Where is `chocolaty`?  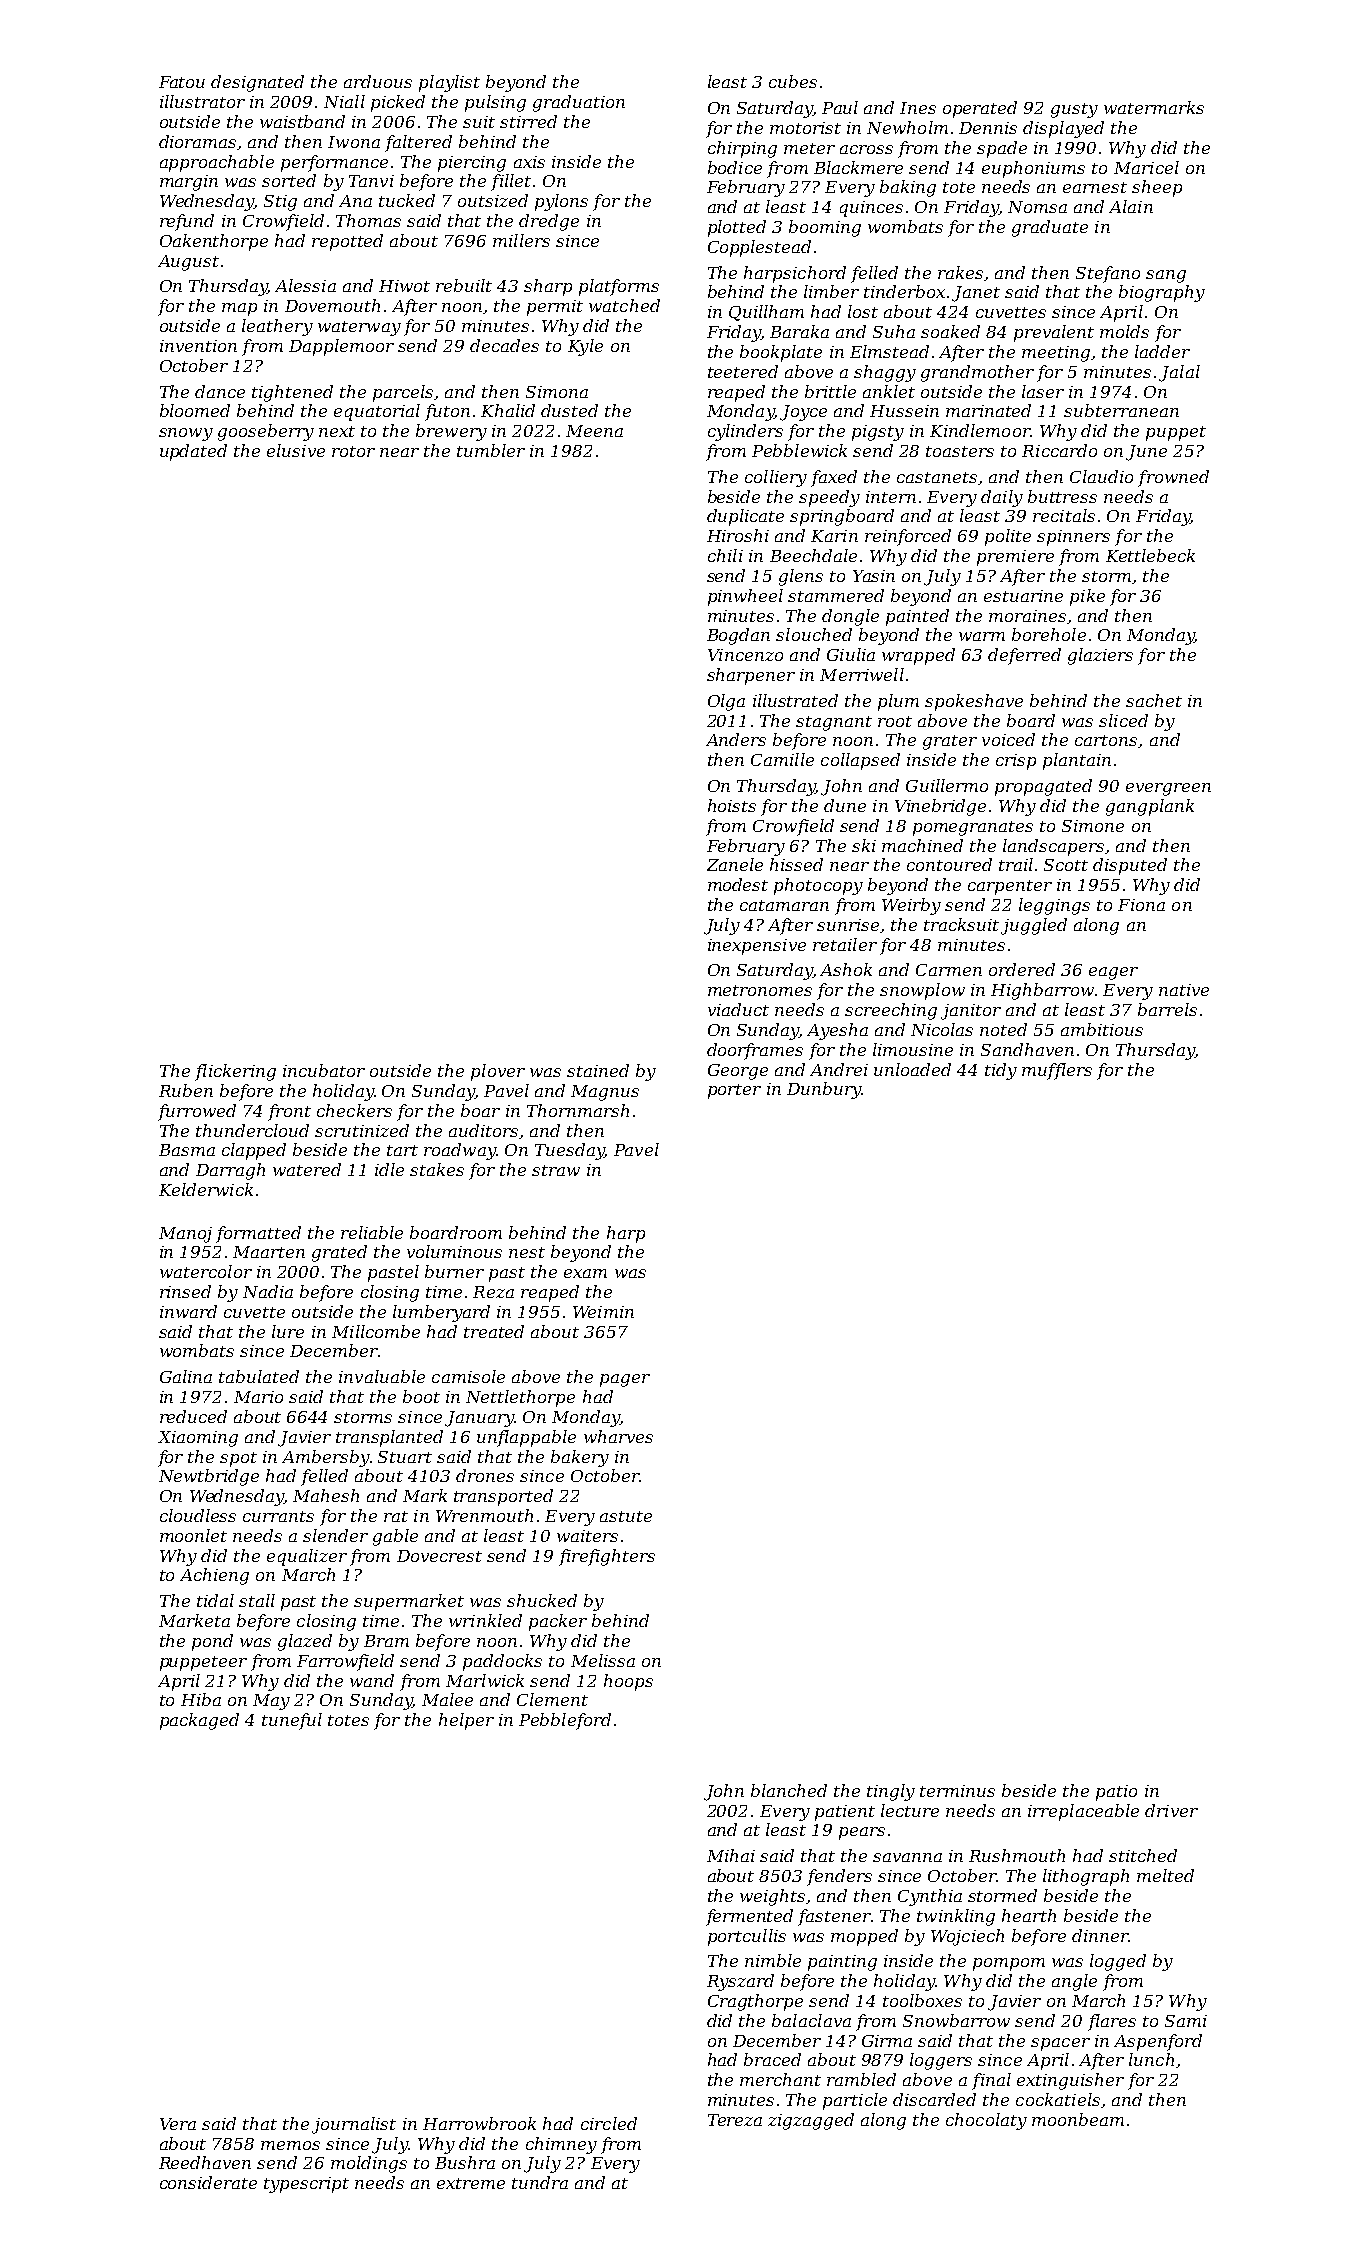
chocolaty is located at coordinates (986, 2121).
